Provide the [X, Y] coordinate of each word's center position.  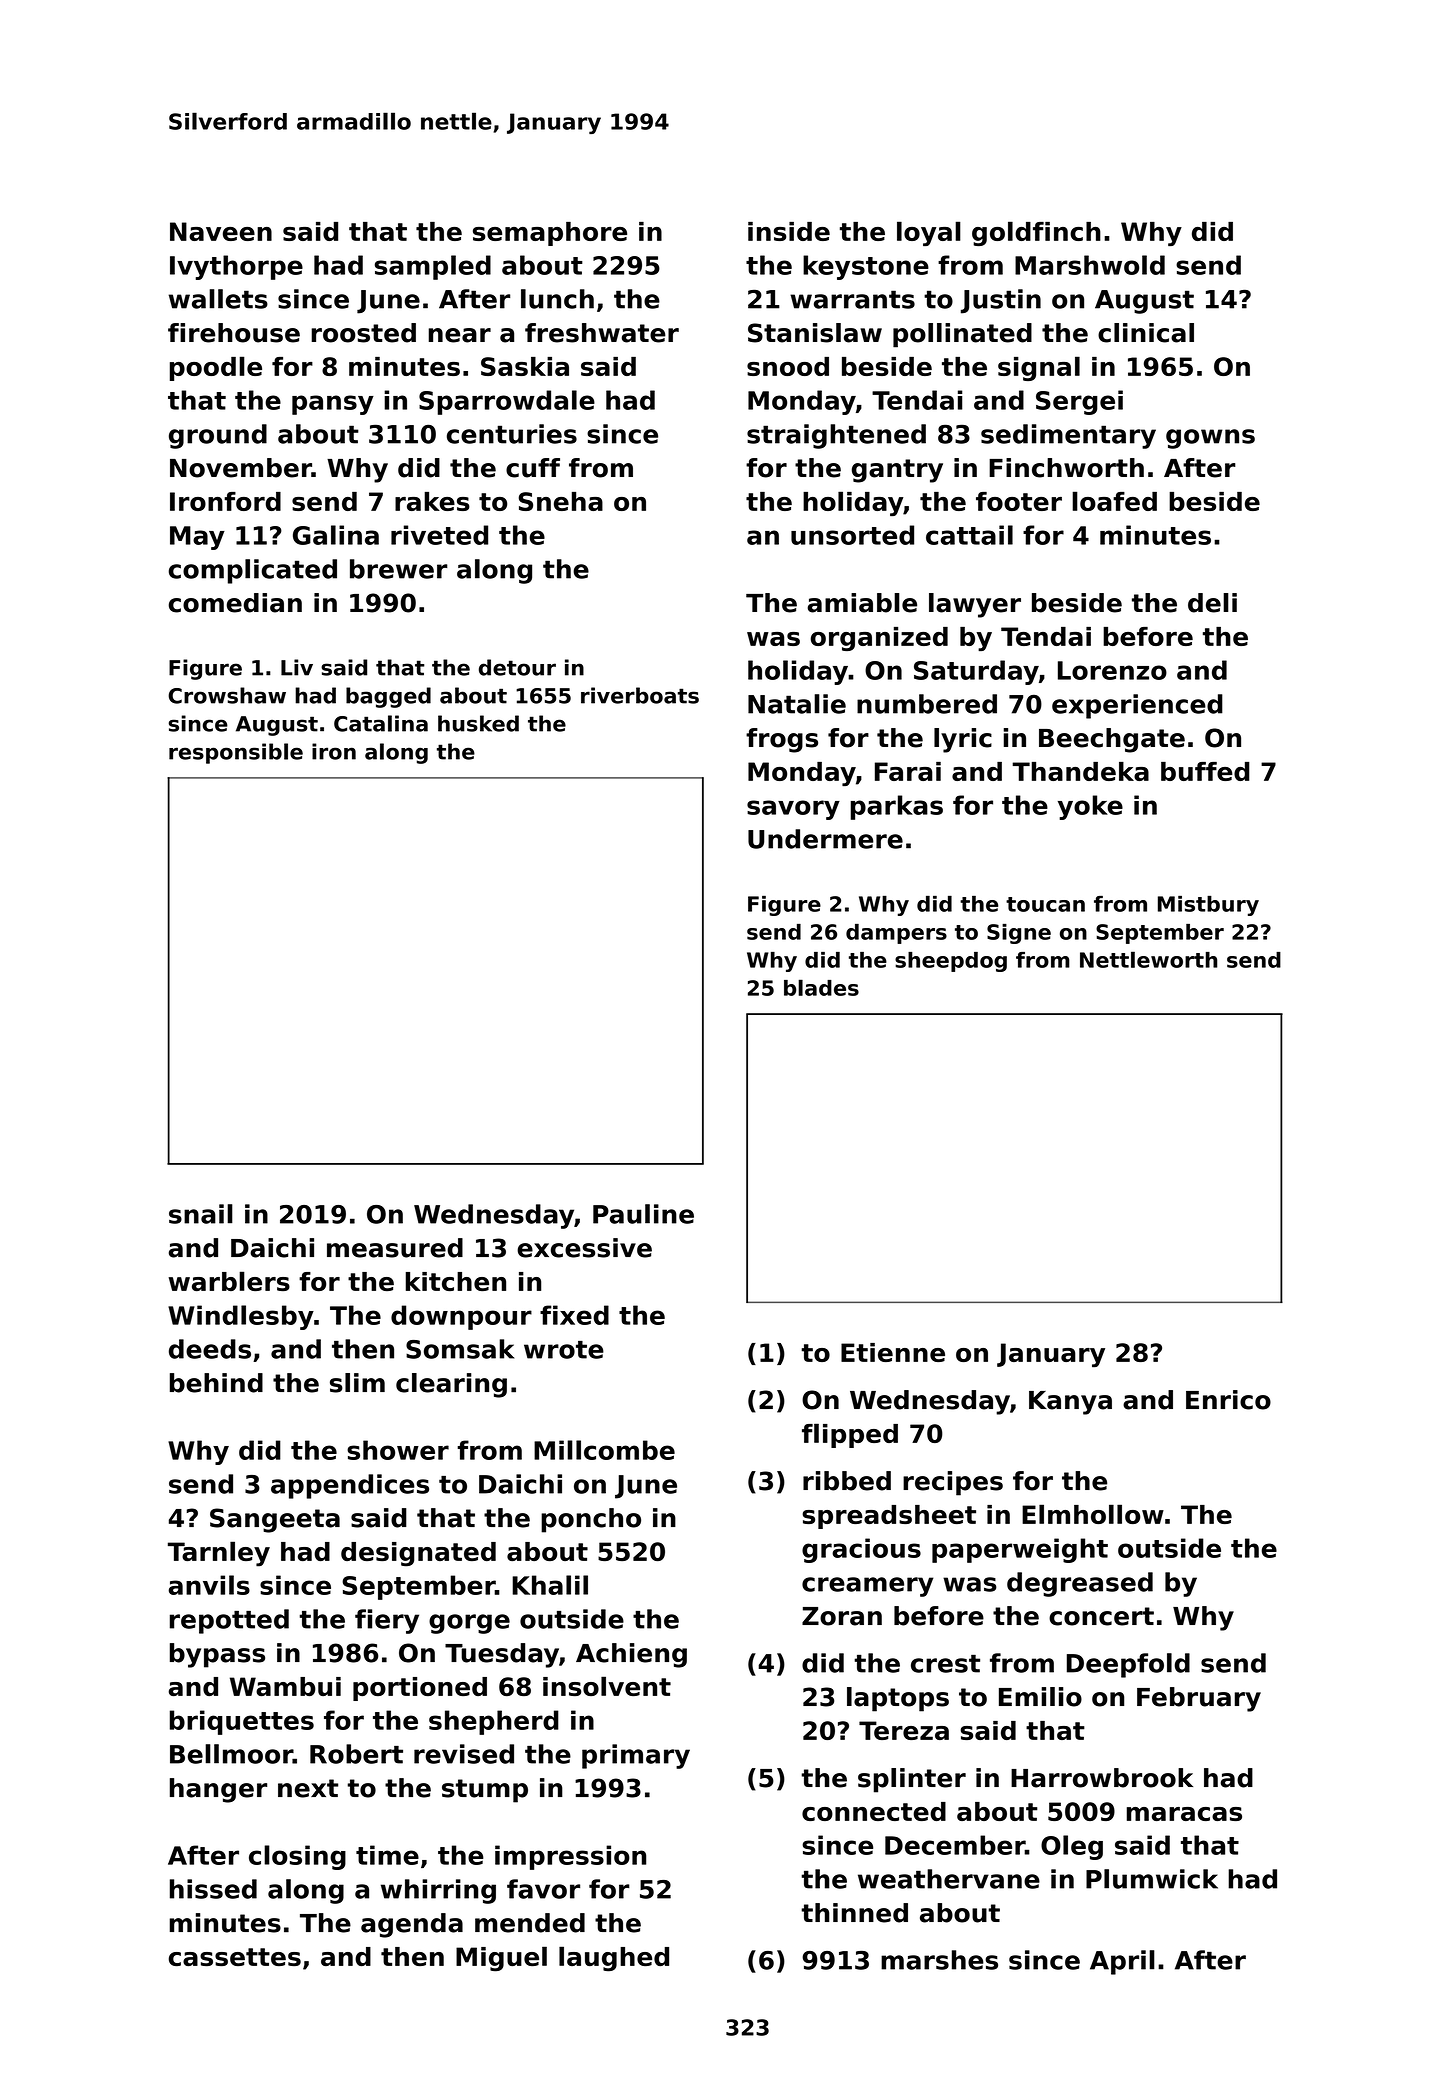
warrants [852, 299]
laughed [614, 1959]
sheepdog [951, 962]
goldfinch [1036, 233]
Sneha [561, 501]
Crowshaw [227, 695]
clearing [451, 1385]
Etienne [893, 1352]
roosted [363, 333]
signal [1039, 368]
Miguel [501, 1959]
